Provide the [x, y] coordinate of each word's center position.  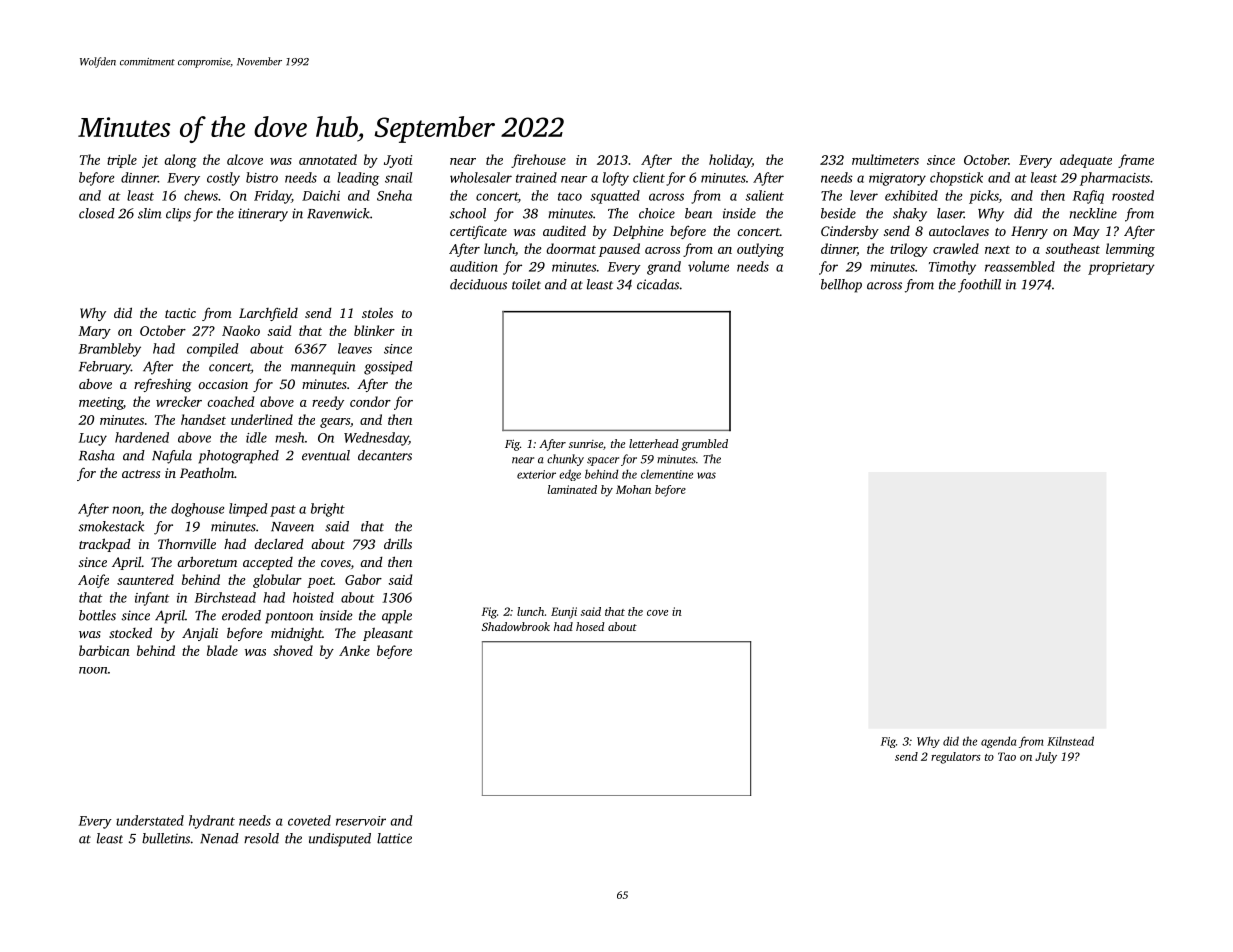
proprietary [1121, 268]
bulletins [166, 838]
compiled [213, 350]
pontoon [289, 618]
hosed [590, 626]
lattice [394, 838]
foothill [979, 286]
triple [122, 161]
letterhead [654, 443]
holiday [730, 161]
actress [141, 474]
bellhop [841, 286]
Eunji [564, 613]
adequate [1086, 161]
